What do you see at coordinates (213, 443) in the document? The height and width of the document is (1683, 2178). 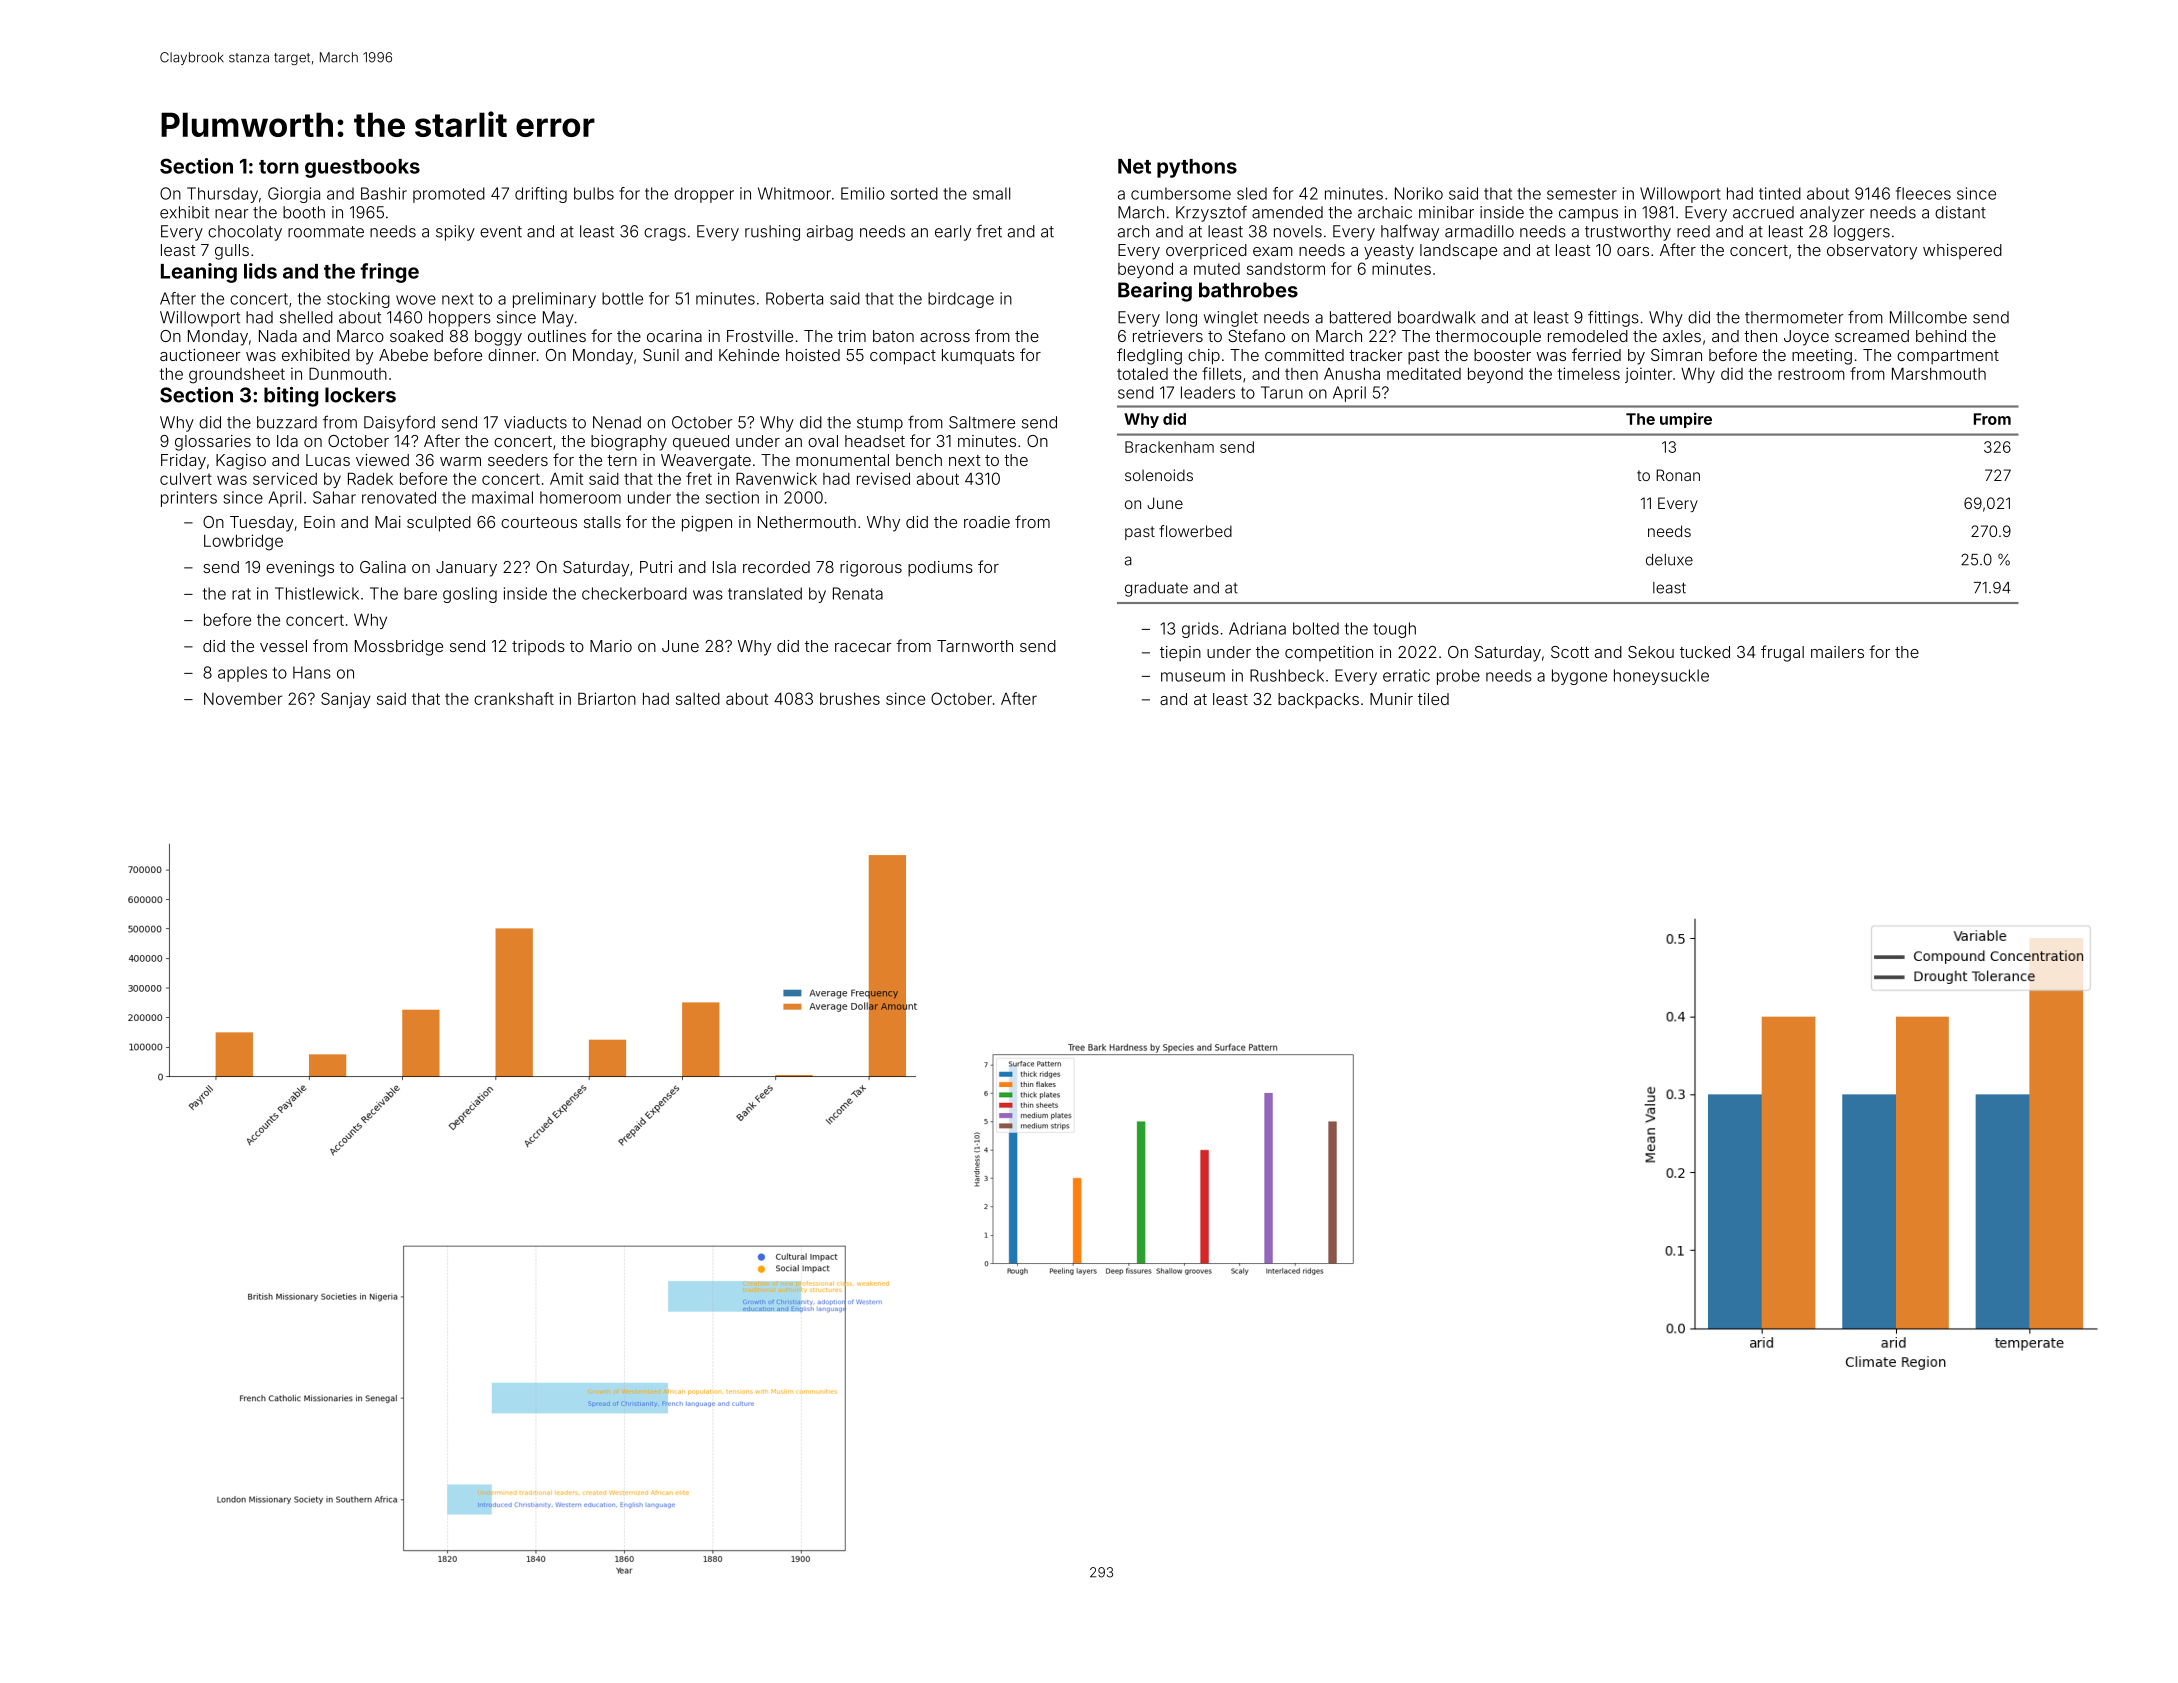 I see `glossaries` at bounding box center [213, 443].
